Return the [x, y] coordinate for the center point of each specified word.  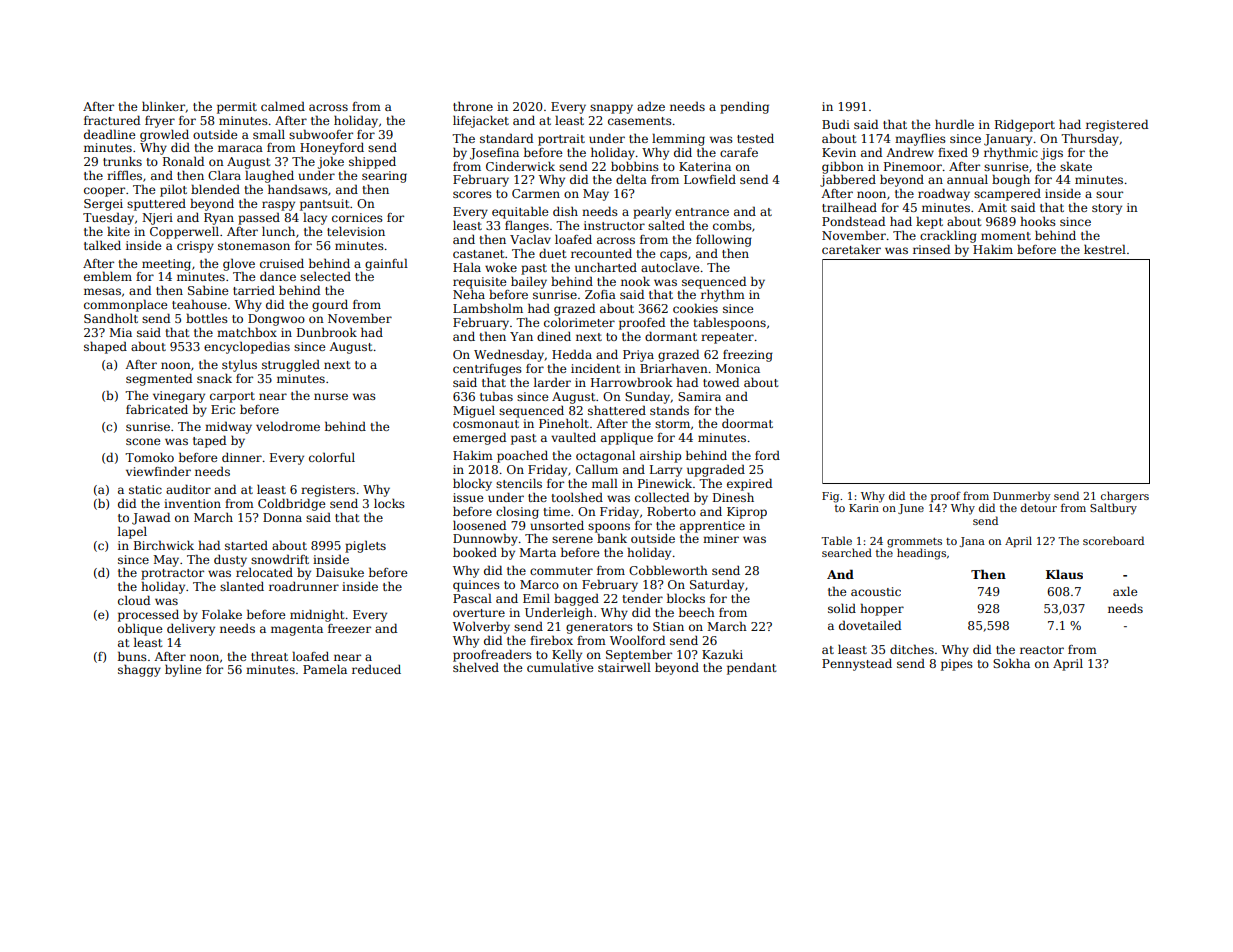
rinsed [931, 249]
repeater [727, 338]
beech [697, 612]
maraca [240, 148]
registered [1117, 125]
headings [921, 554]
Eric [223, 409]
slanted [242, 586]
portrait [561, 140]
